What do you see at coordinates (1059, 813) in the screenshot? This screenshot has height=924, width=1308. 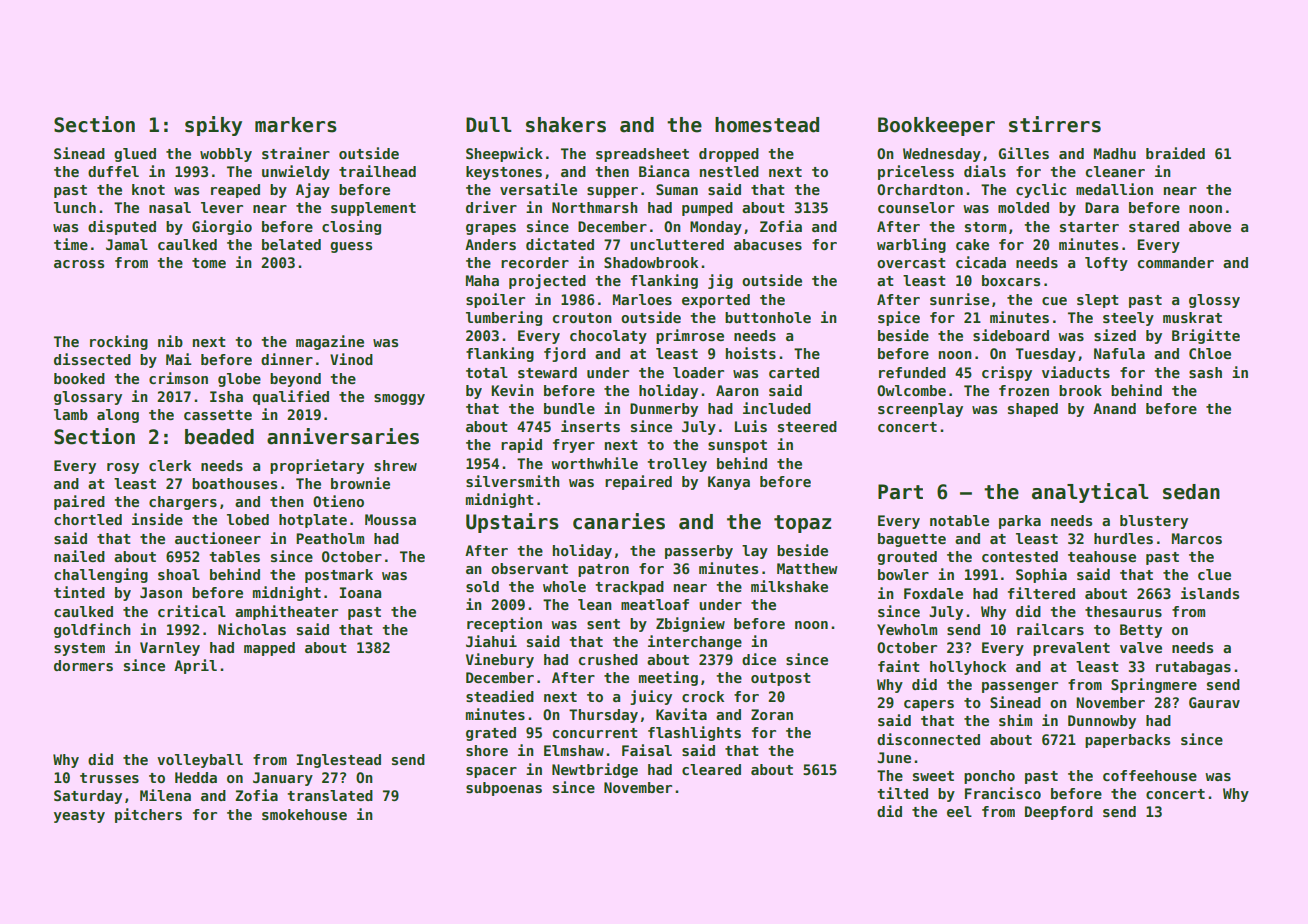 I see `Deepford` at bounding box center [1059, 813].
